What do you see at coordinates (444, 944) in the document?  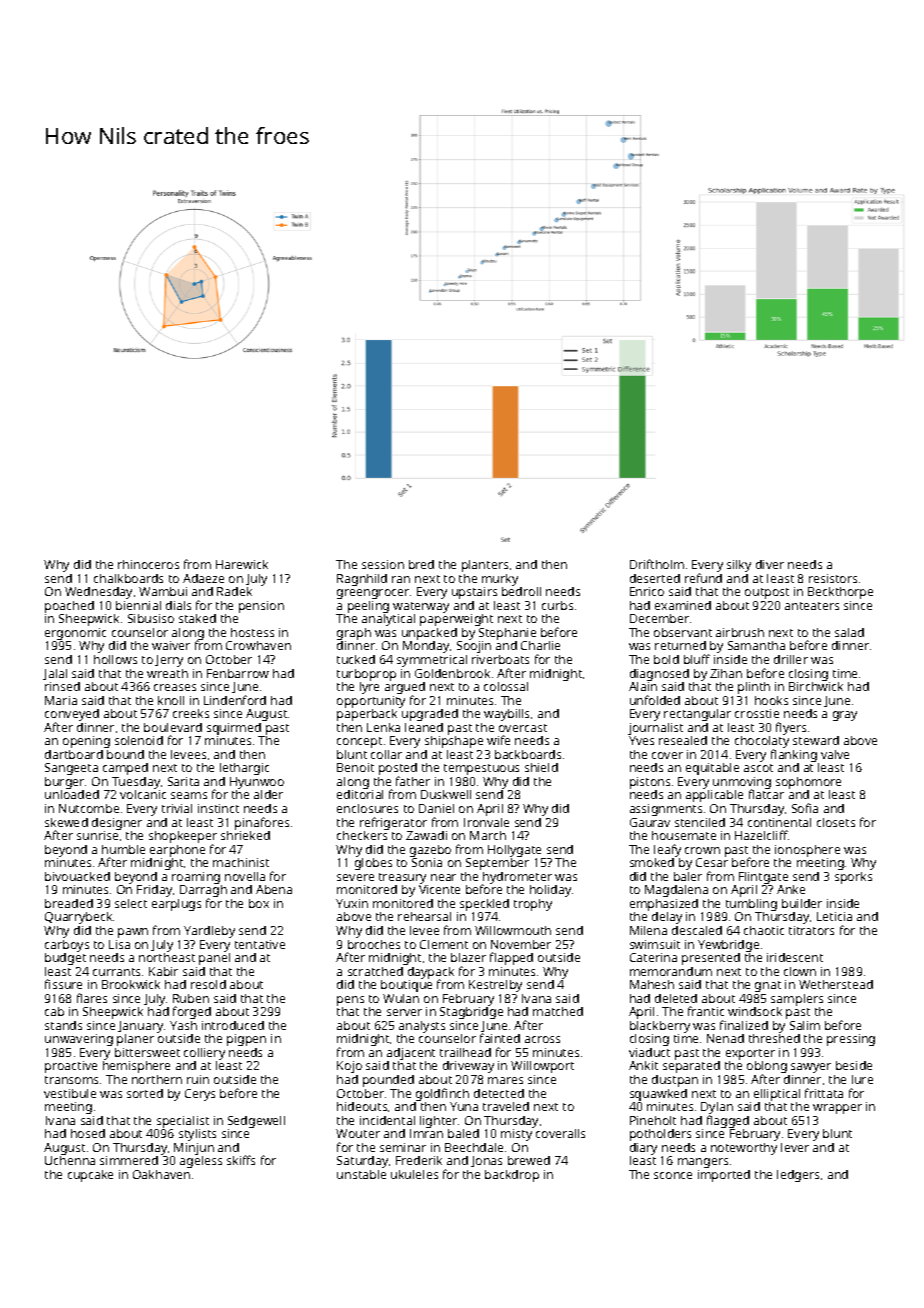 I see `Clement` at bounding box center [444, 944].
